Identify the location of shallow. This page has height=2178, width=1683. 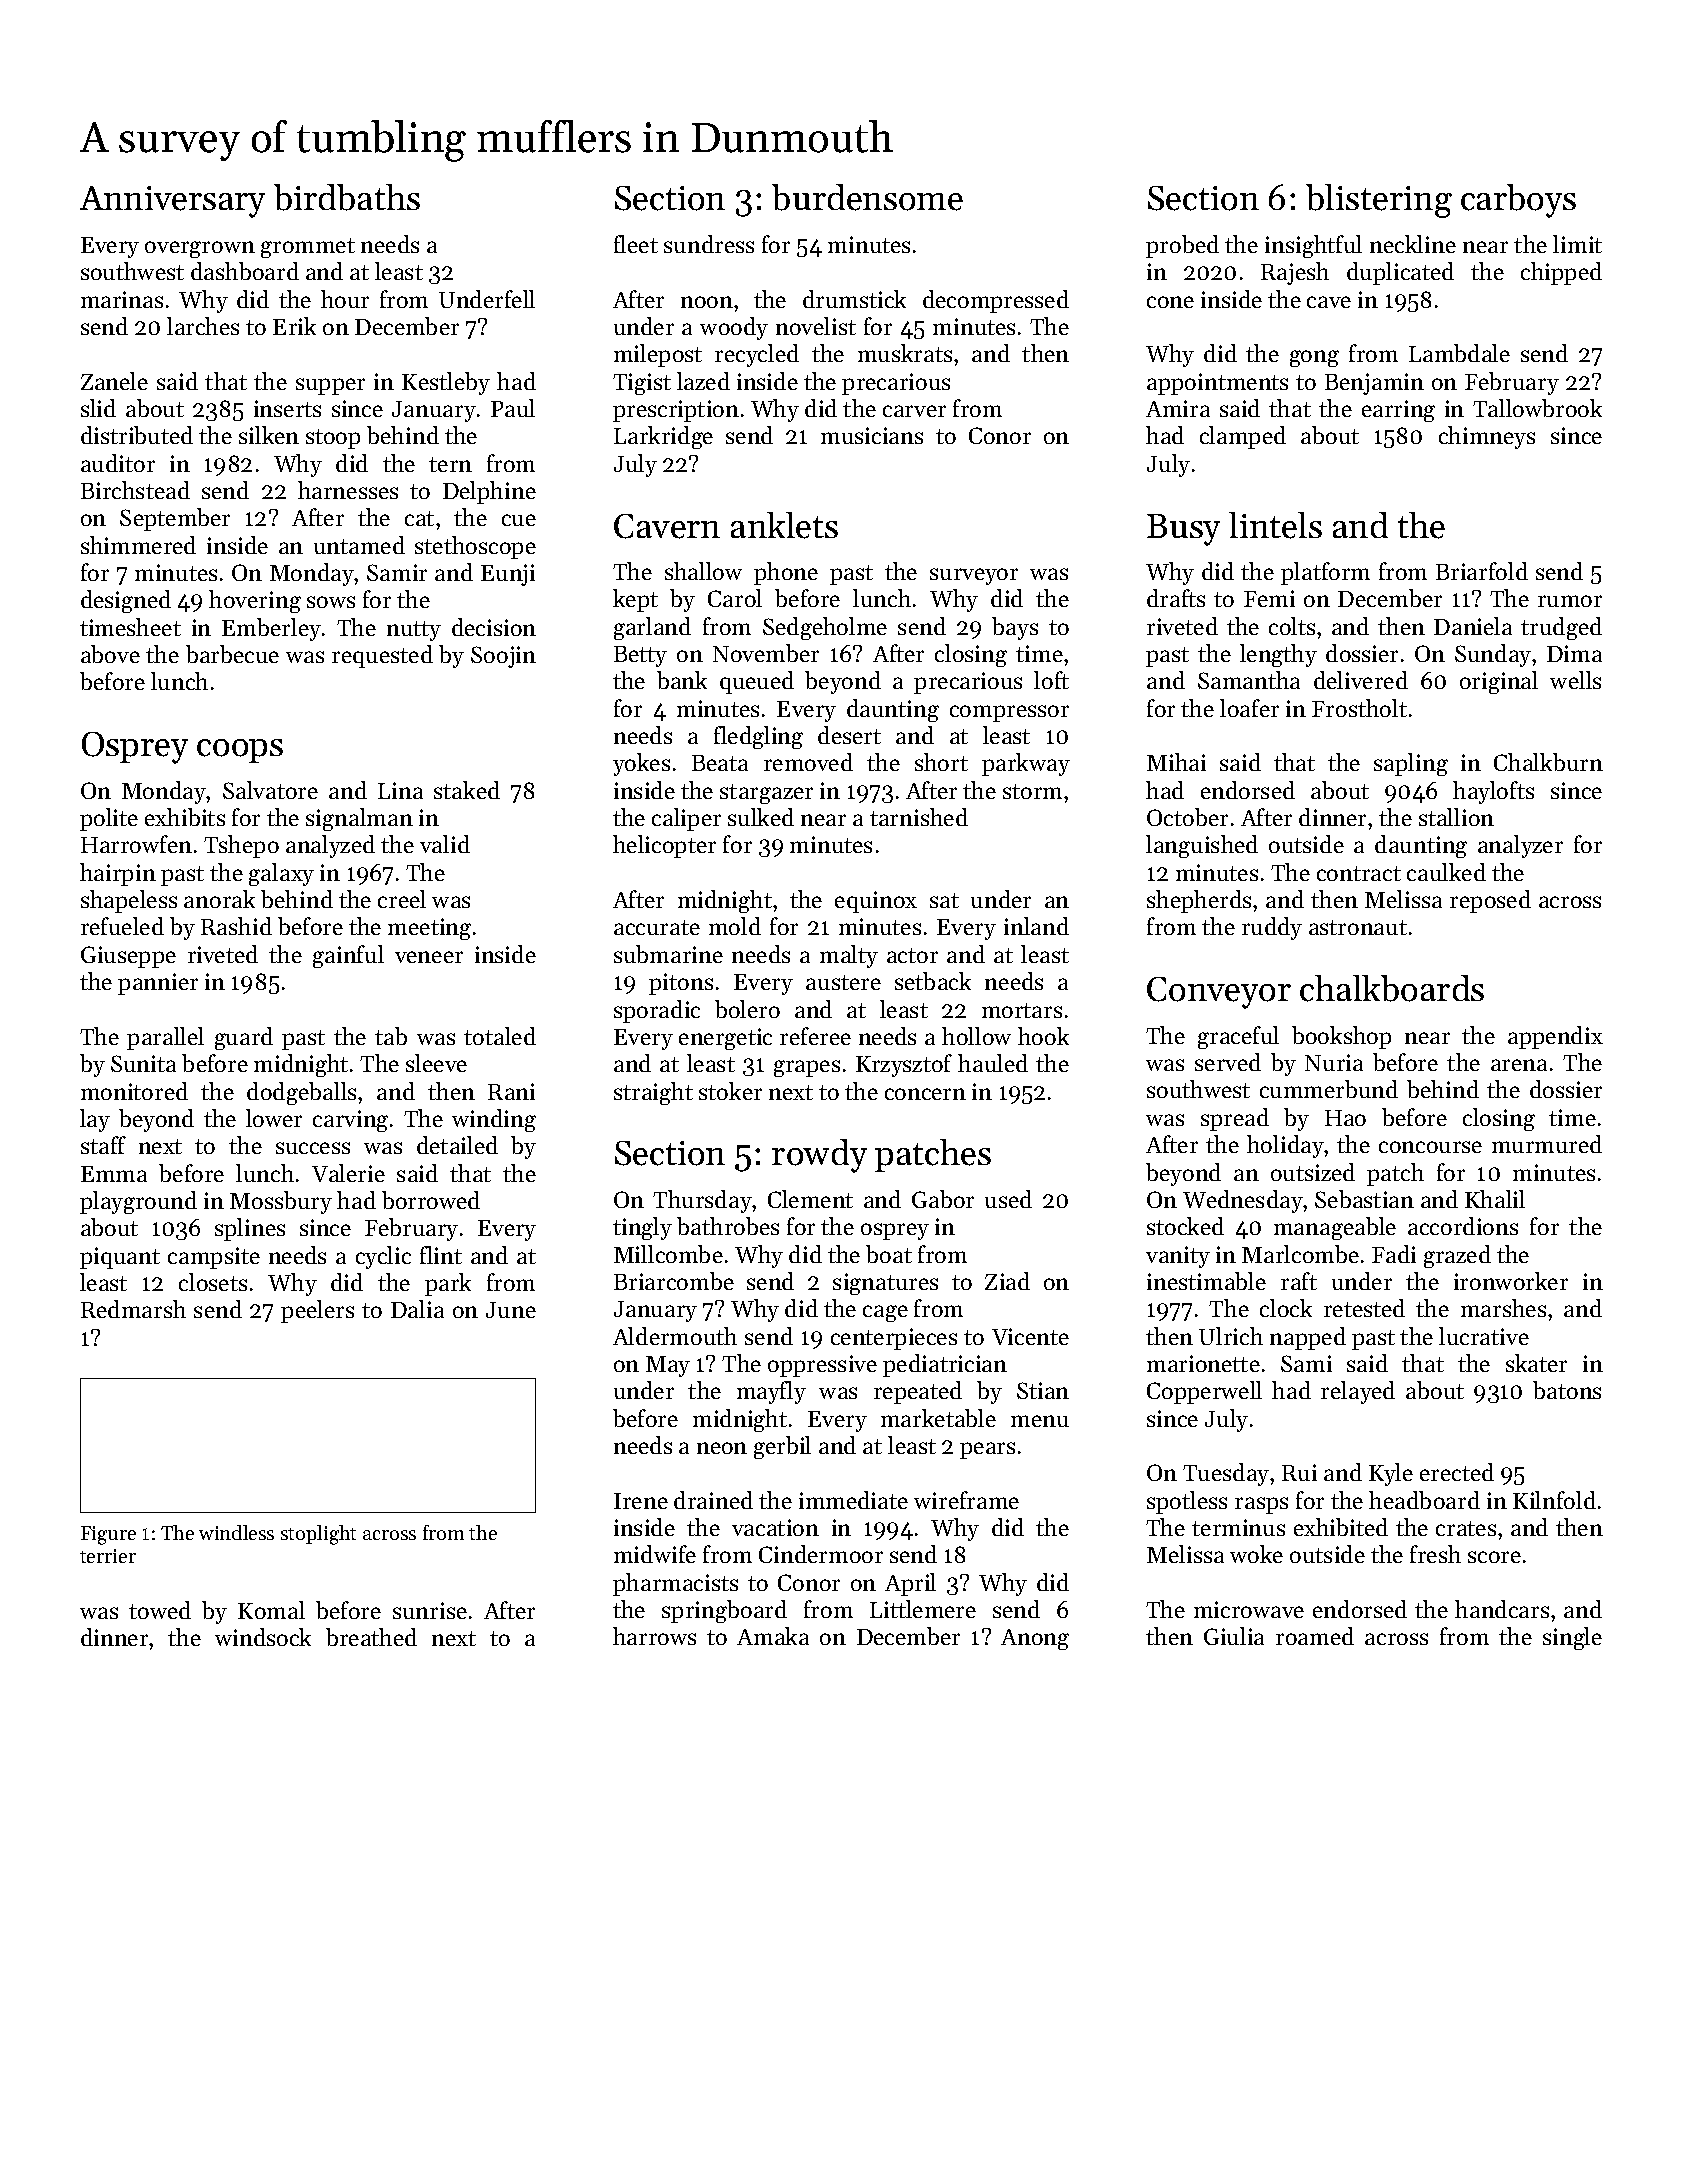
(703, 571).
